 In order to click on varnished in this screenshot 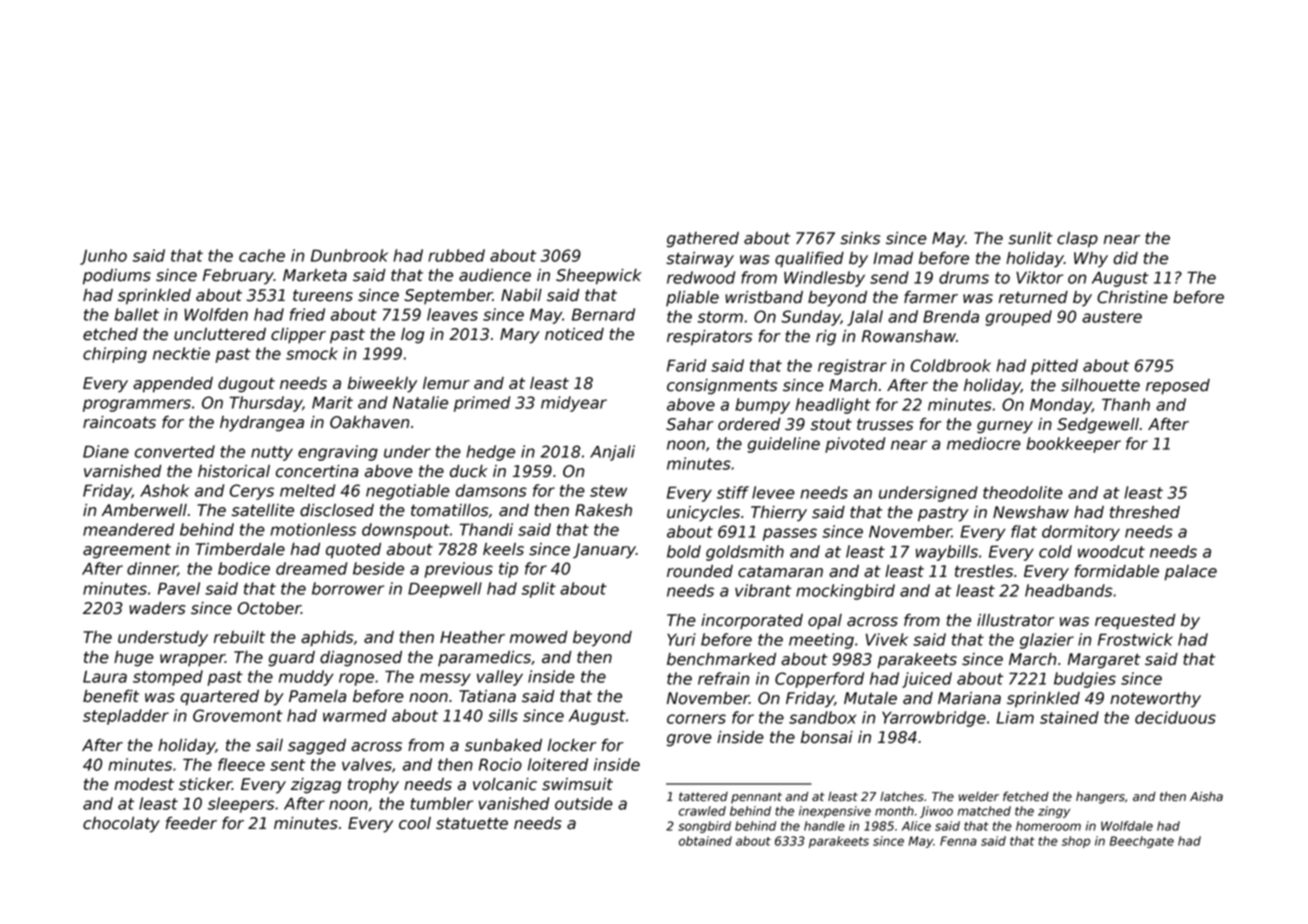, I will do `click(123, 471)`.
